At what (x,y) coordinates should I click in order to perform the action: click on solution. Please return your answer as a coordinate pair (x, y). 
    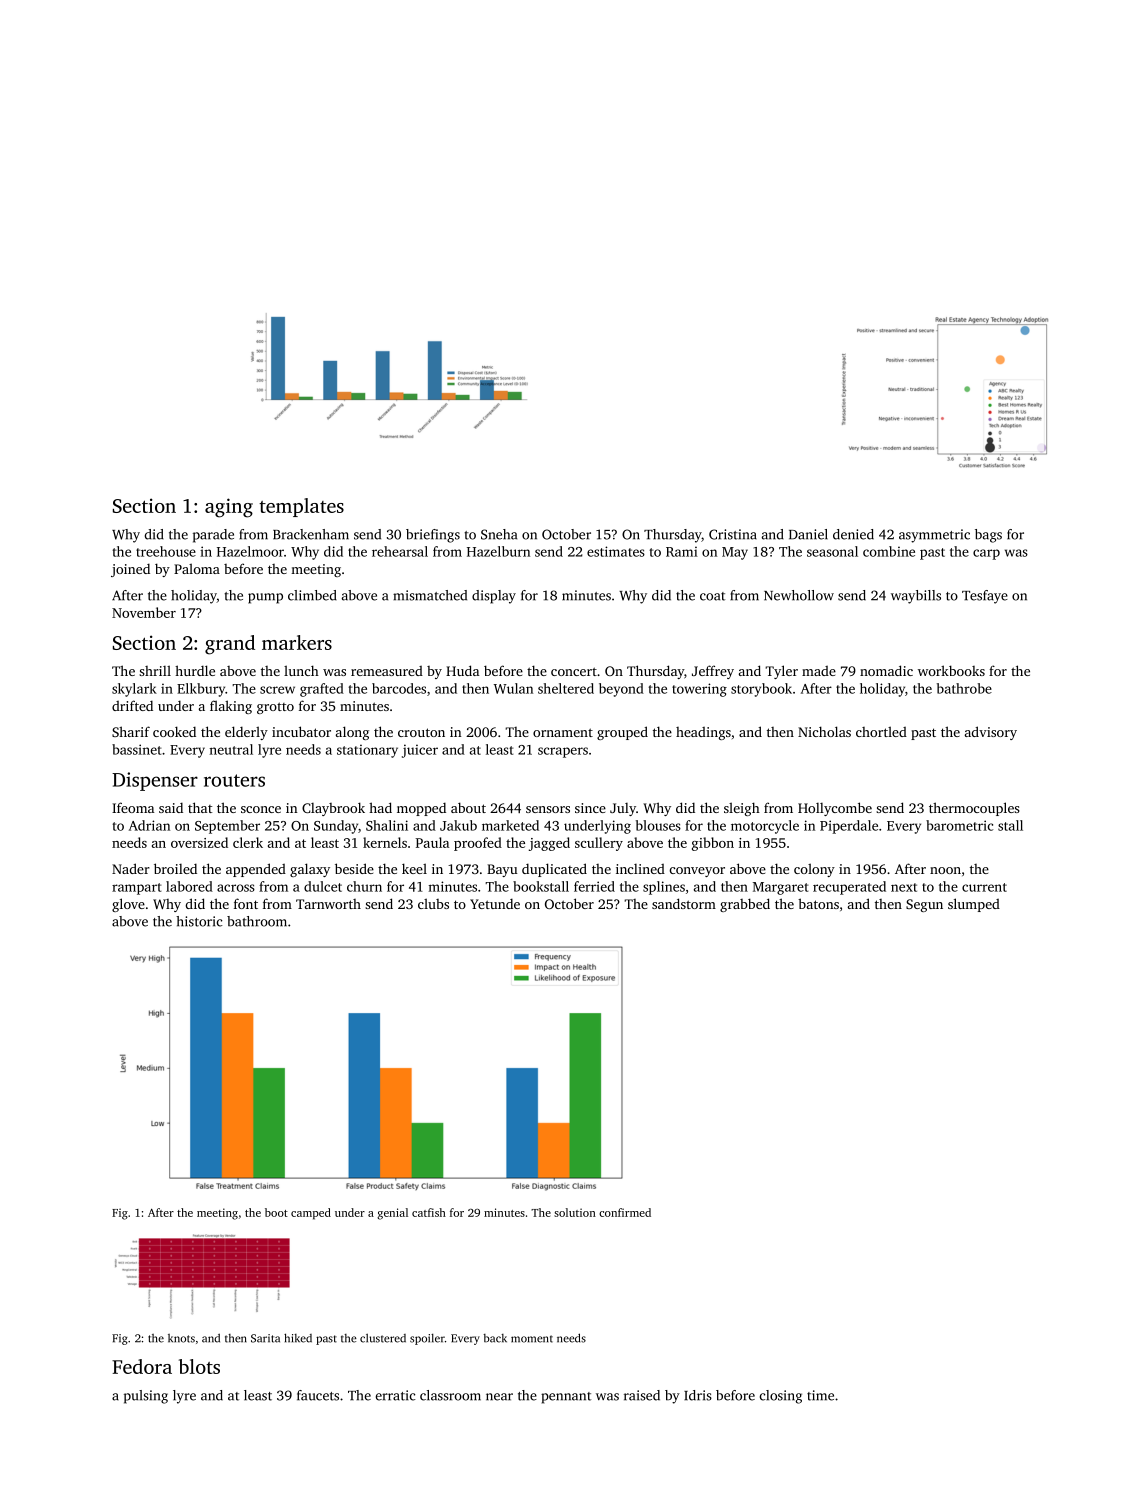
    Looking at the image, I should click on (575, 1212).
